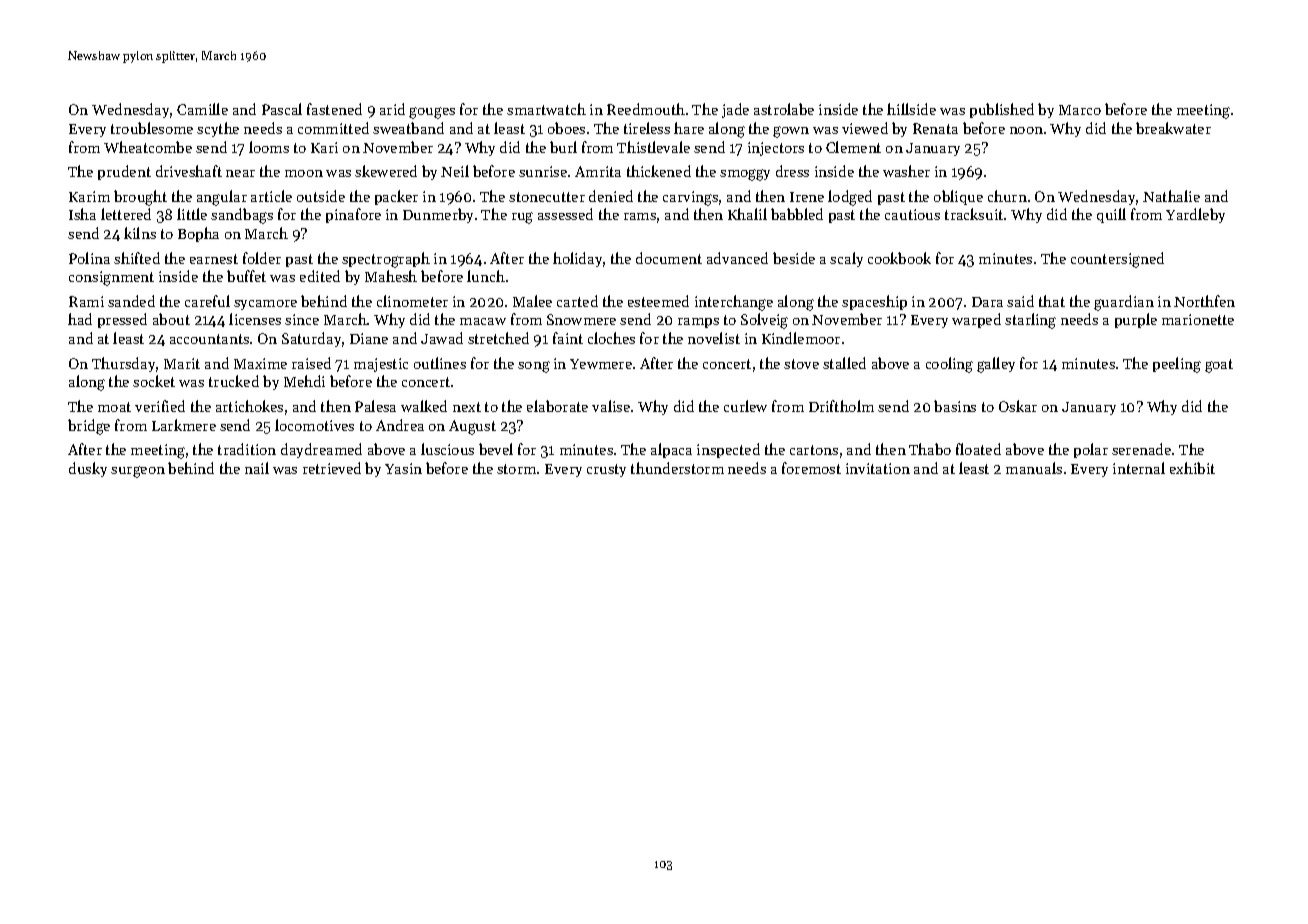 The image size is (1308, 924). What do you see at coordinates (577, 259) in the screenshot?
I see `holiday` at bounding box center [577, 259].
